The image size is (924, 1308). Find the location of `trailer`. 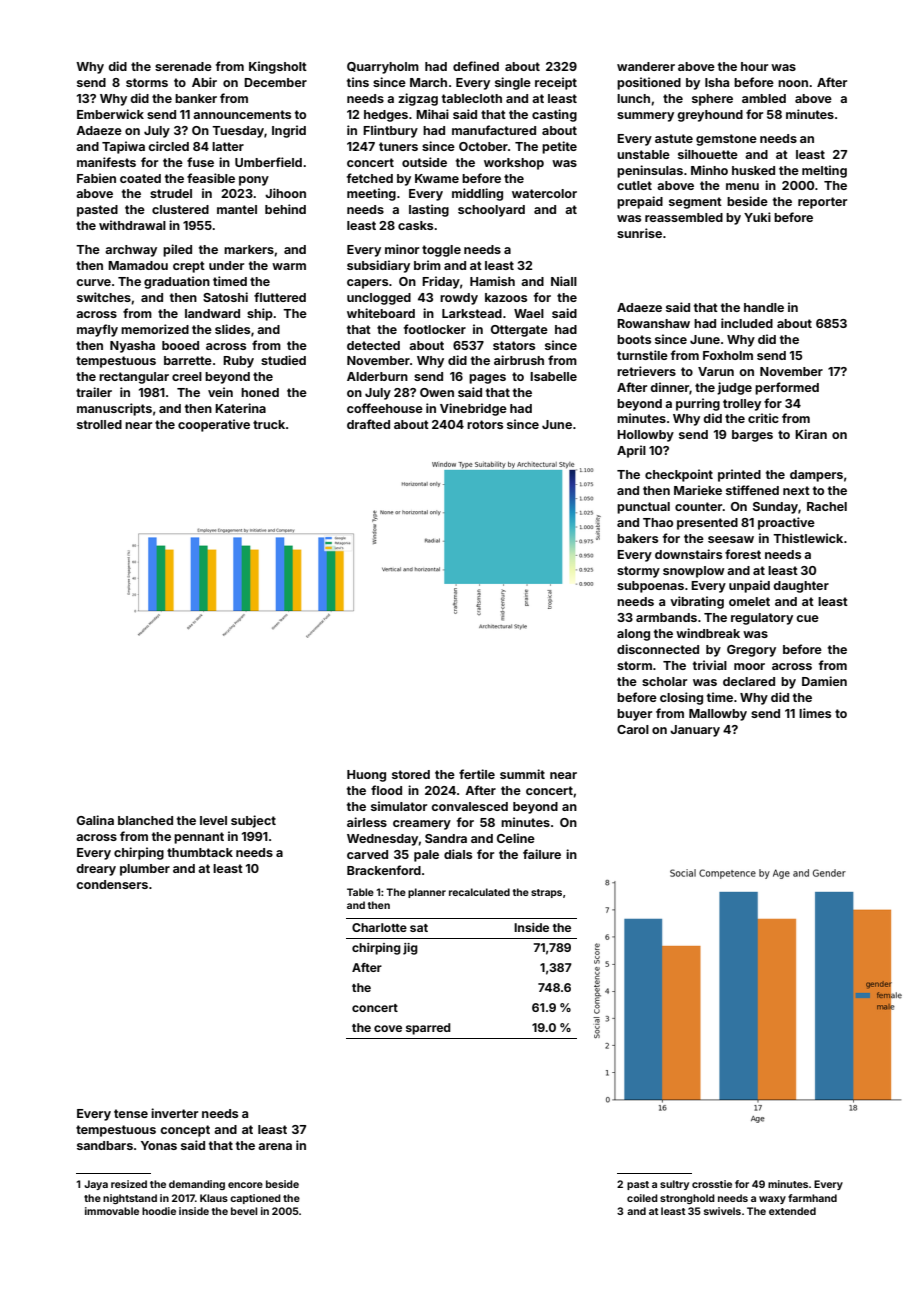

trailer is located at coordinates (94, 392).
